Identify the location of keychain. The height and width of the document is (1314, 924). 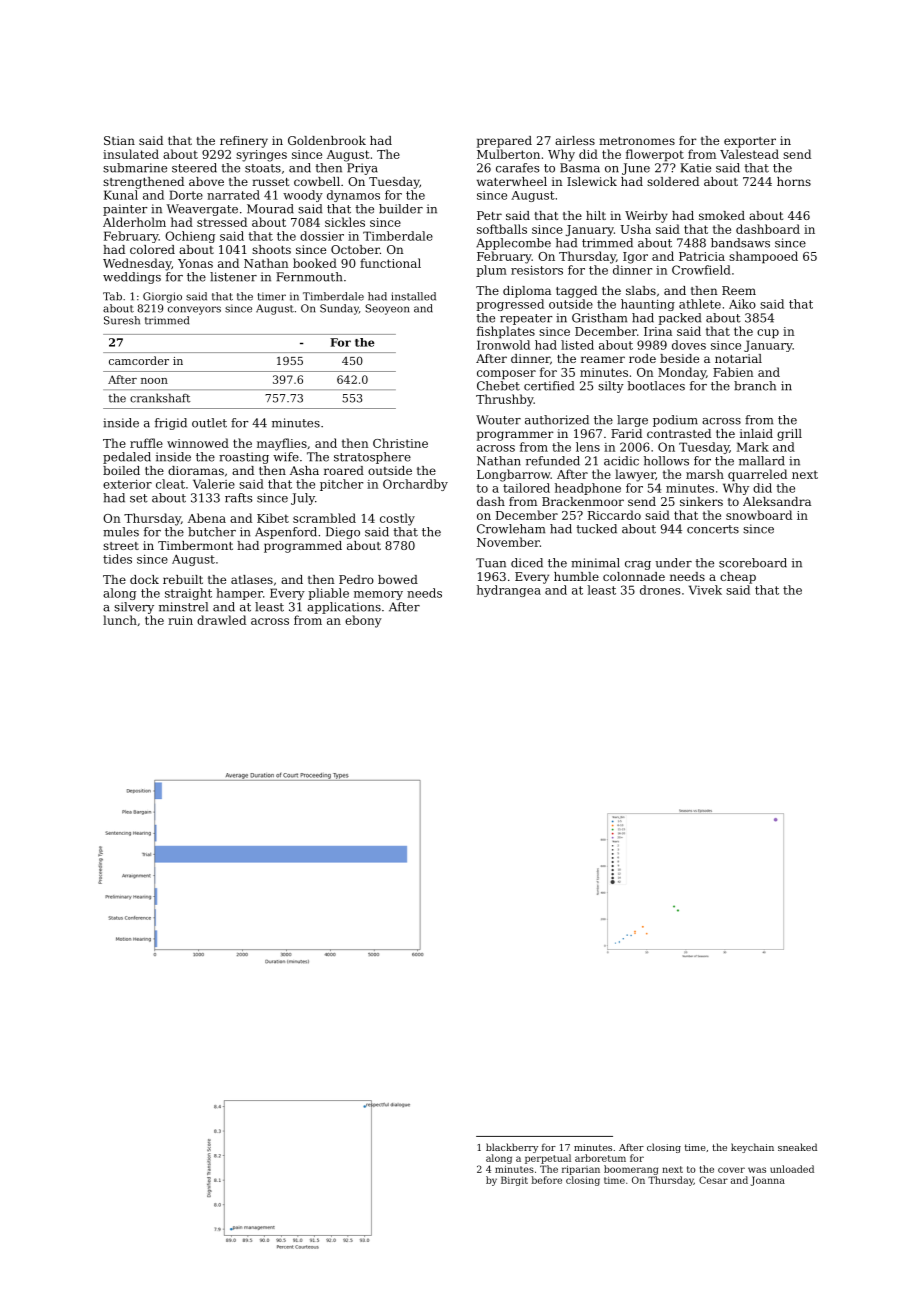
(752, 1148).
